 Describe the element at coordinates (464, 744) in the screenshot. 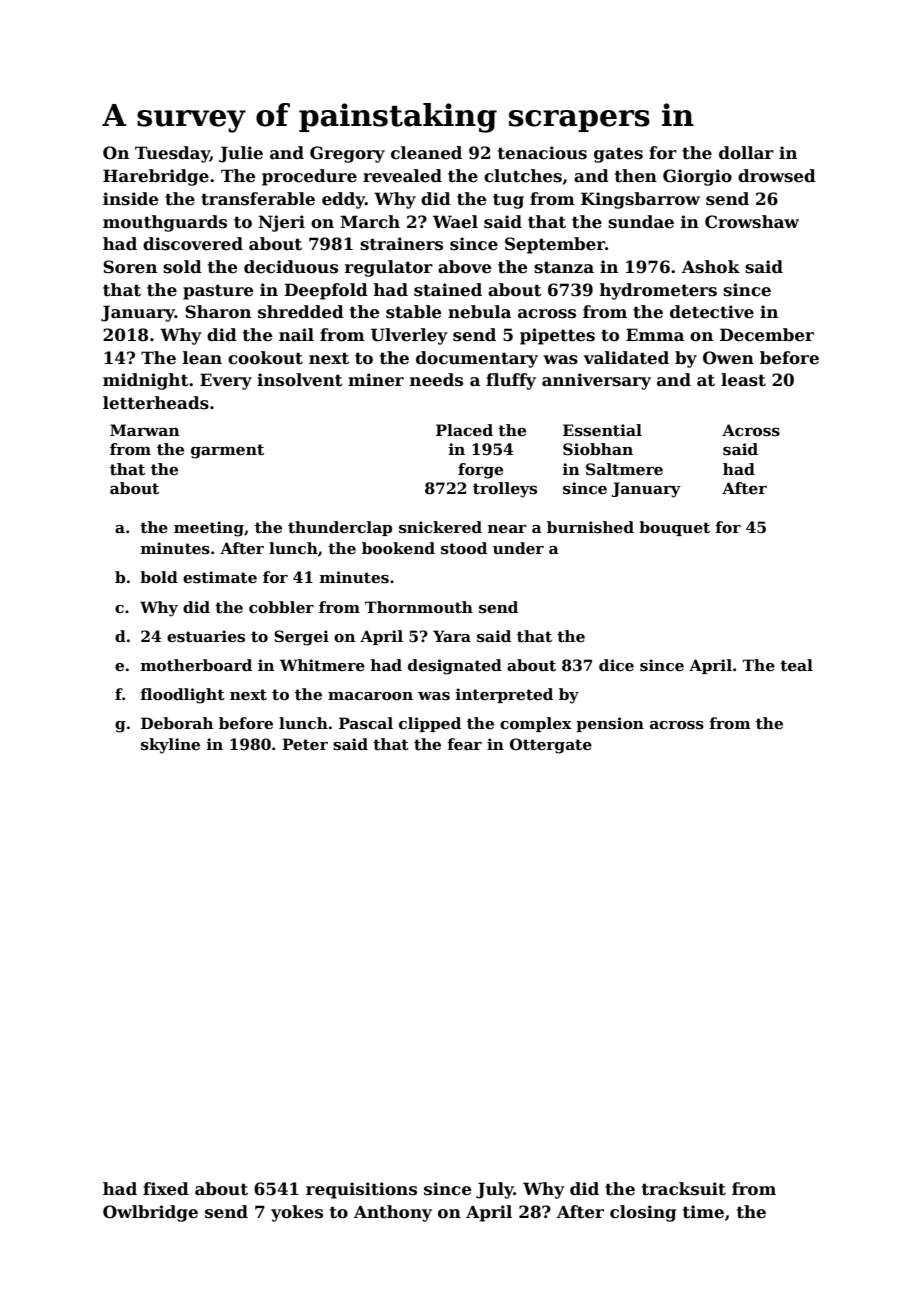

I see `fear` at that location.
